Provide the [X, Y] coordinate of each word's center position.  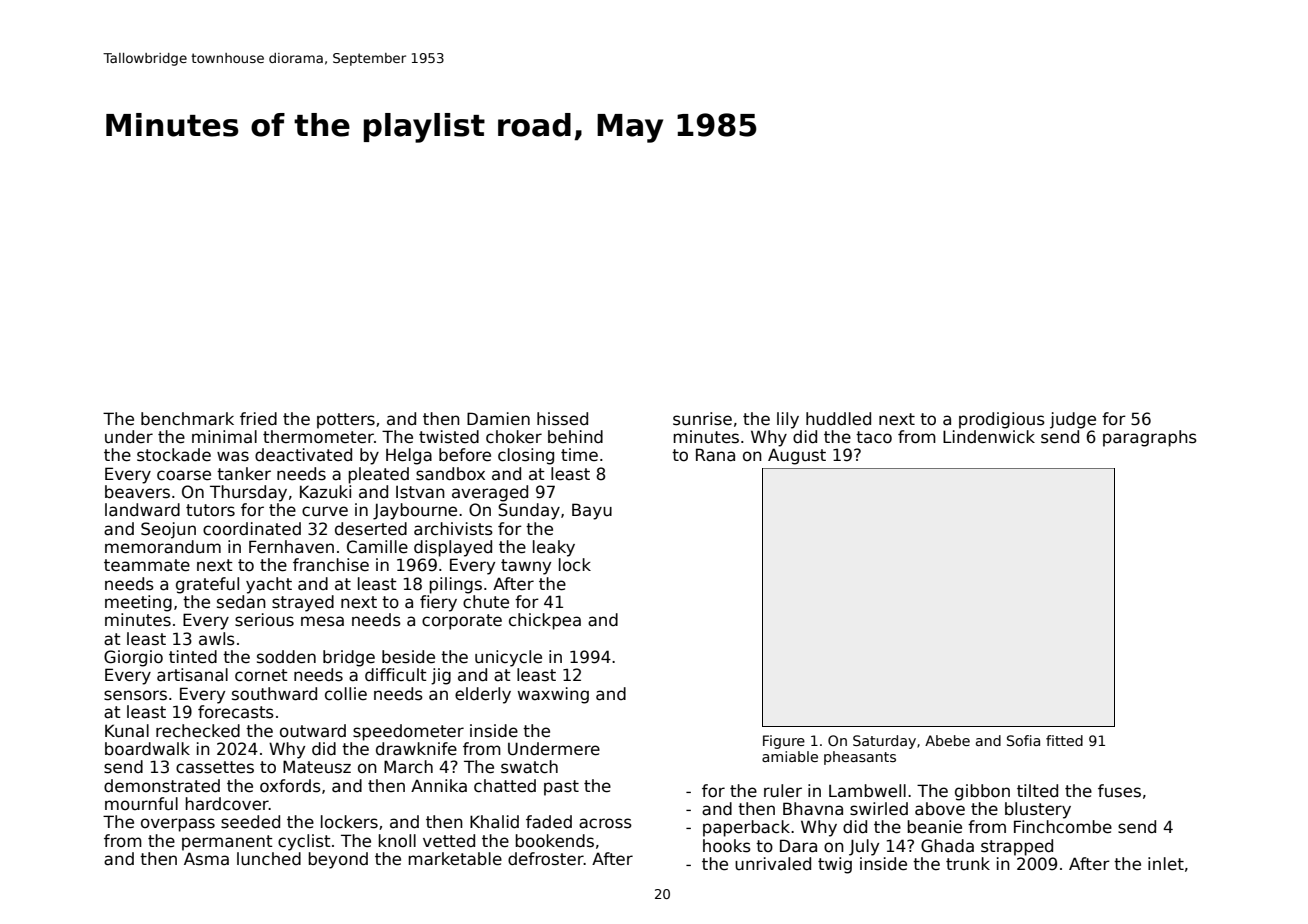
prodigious [1002, 420]
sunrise [702, 419]
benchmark [187, 419]
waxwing [553, 695]
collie [346, 694]
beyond [338, 860]
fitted [1064, 740]
